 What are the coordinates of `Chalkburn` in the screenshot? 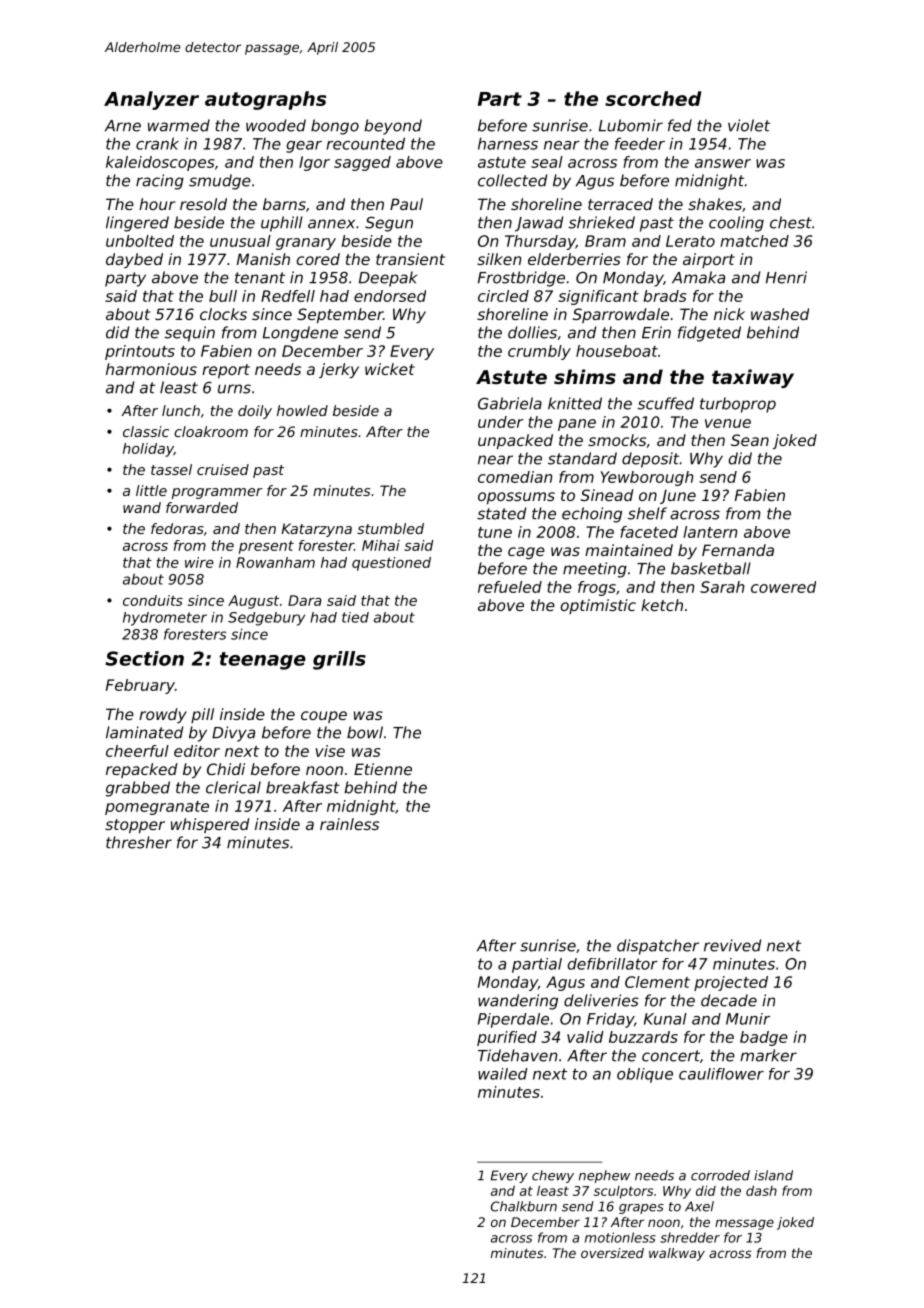 It's located at (524, 1206).
